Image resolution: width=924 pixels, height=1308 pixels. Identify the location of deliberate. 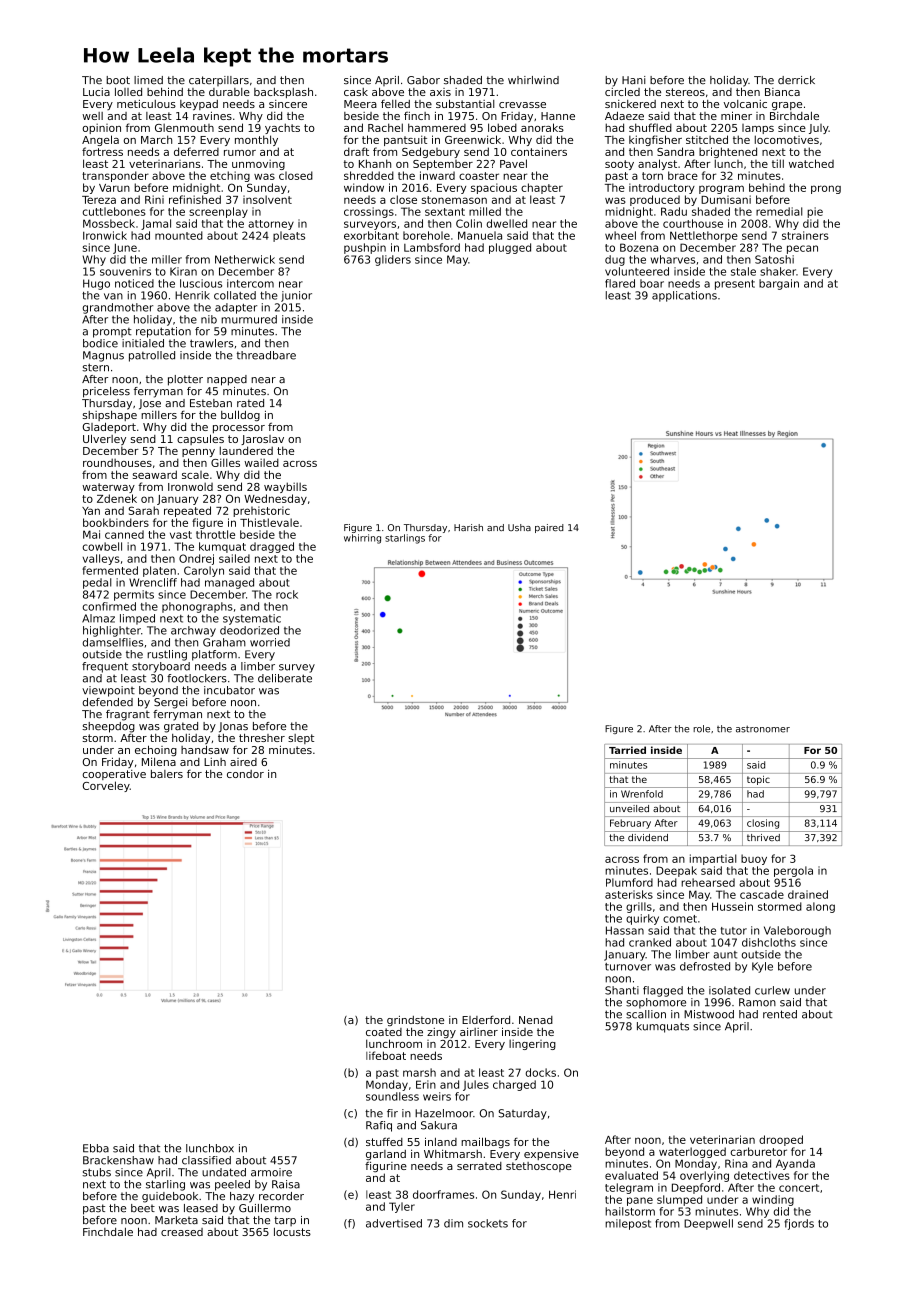
(285, 678).
